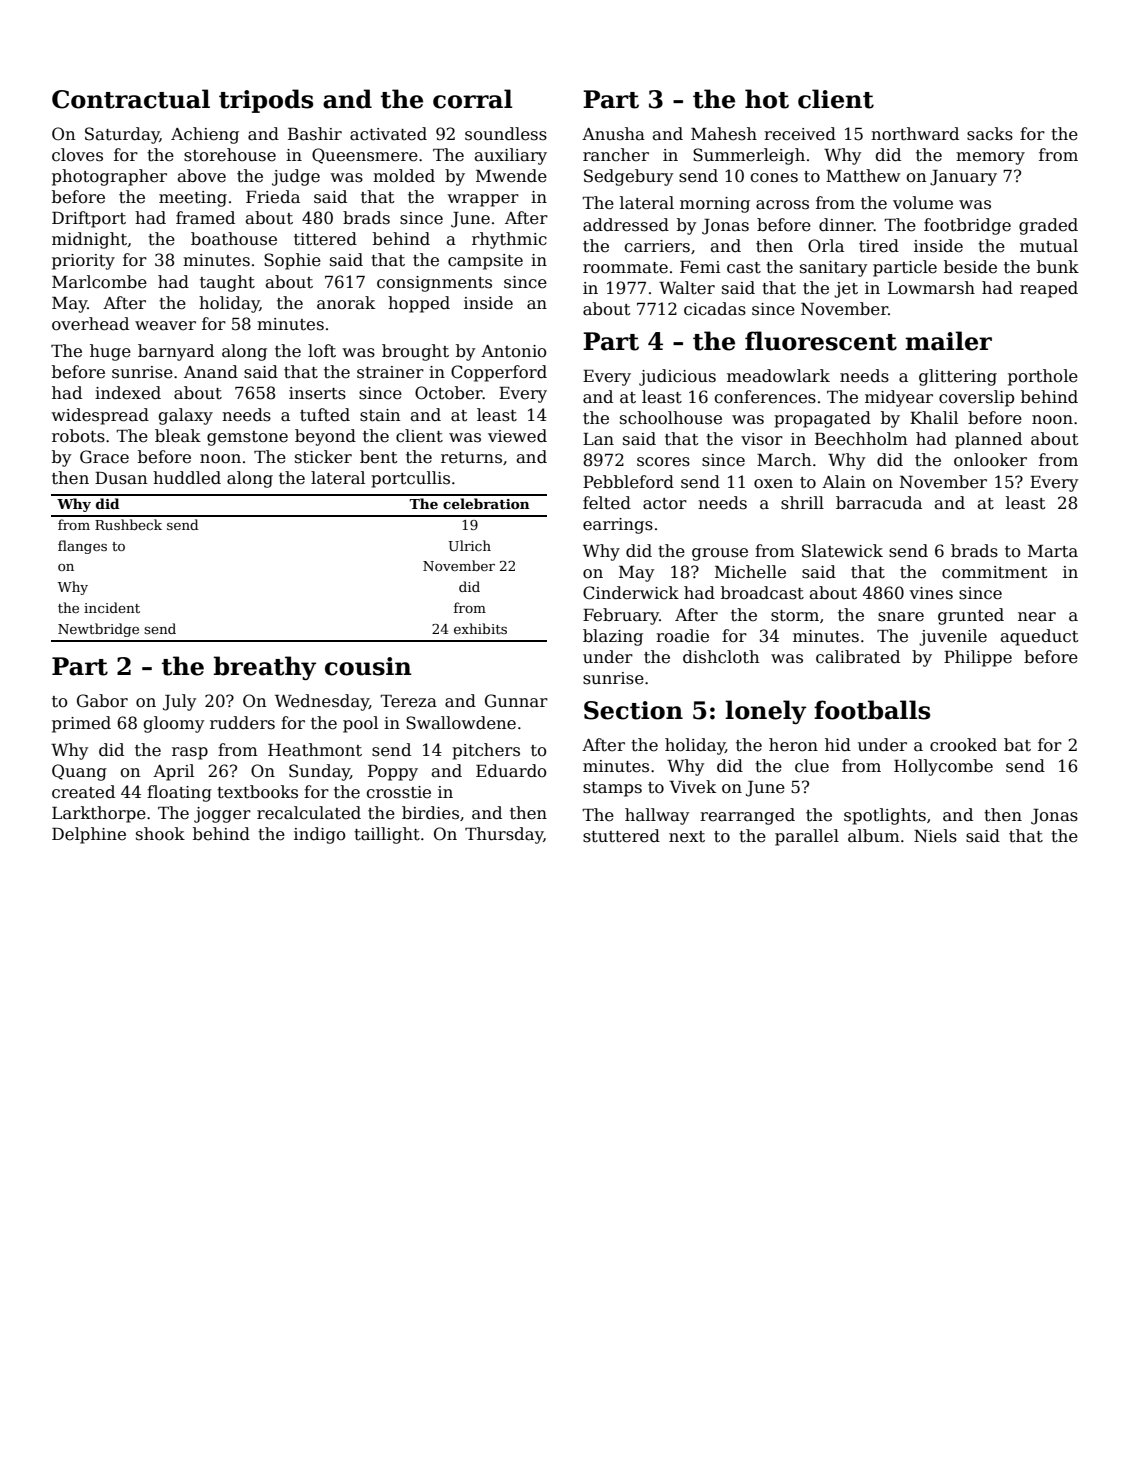 This page has height=1463, width=1130. Describe the element at coordinates (978, 658) in the page. I see `Philippe` at that location.
